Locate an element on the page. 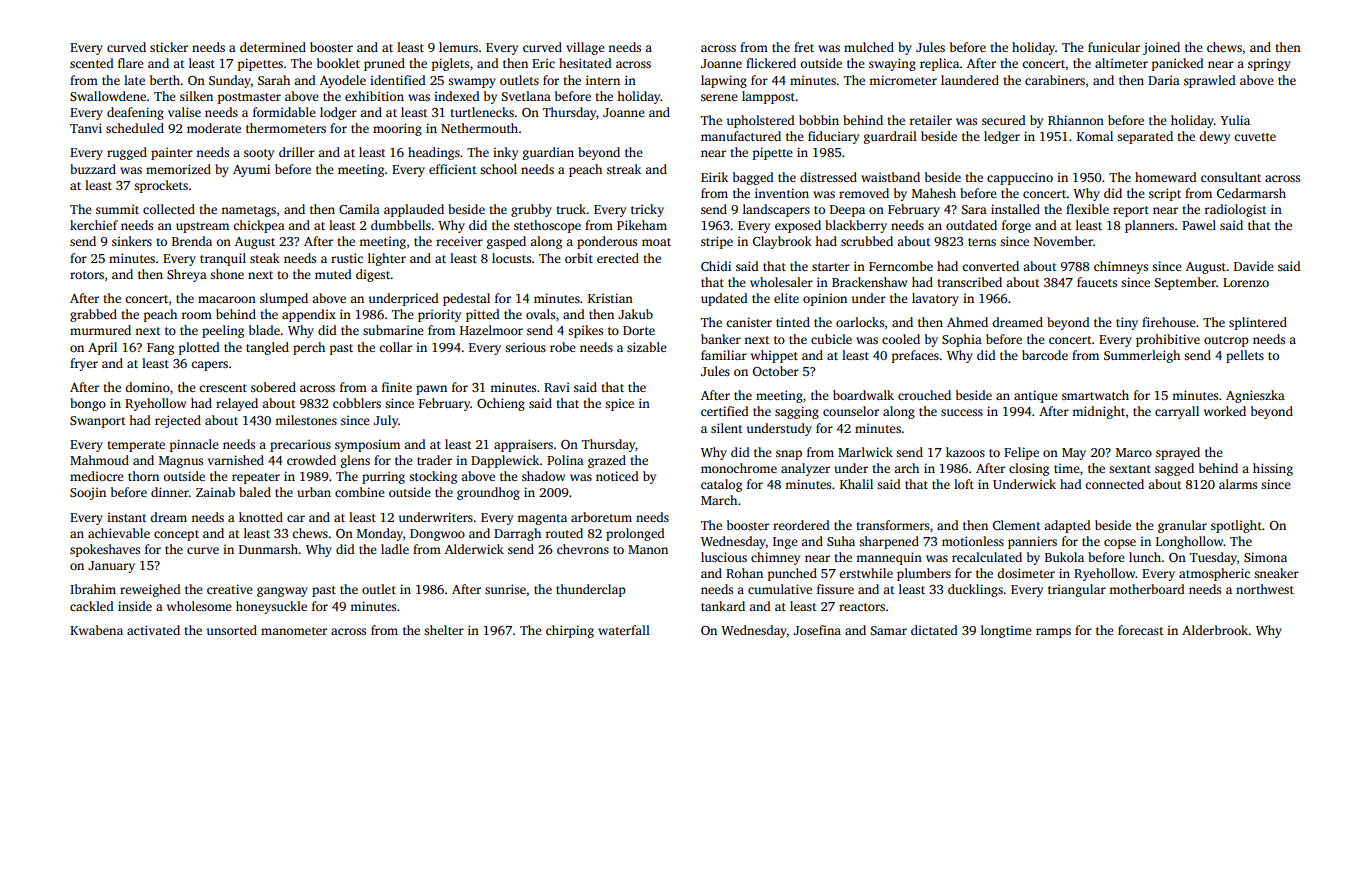  finite is located at coordinates (397, 387).
